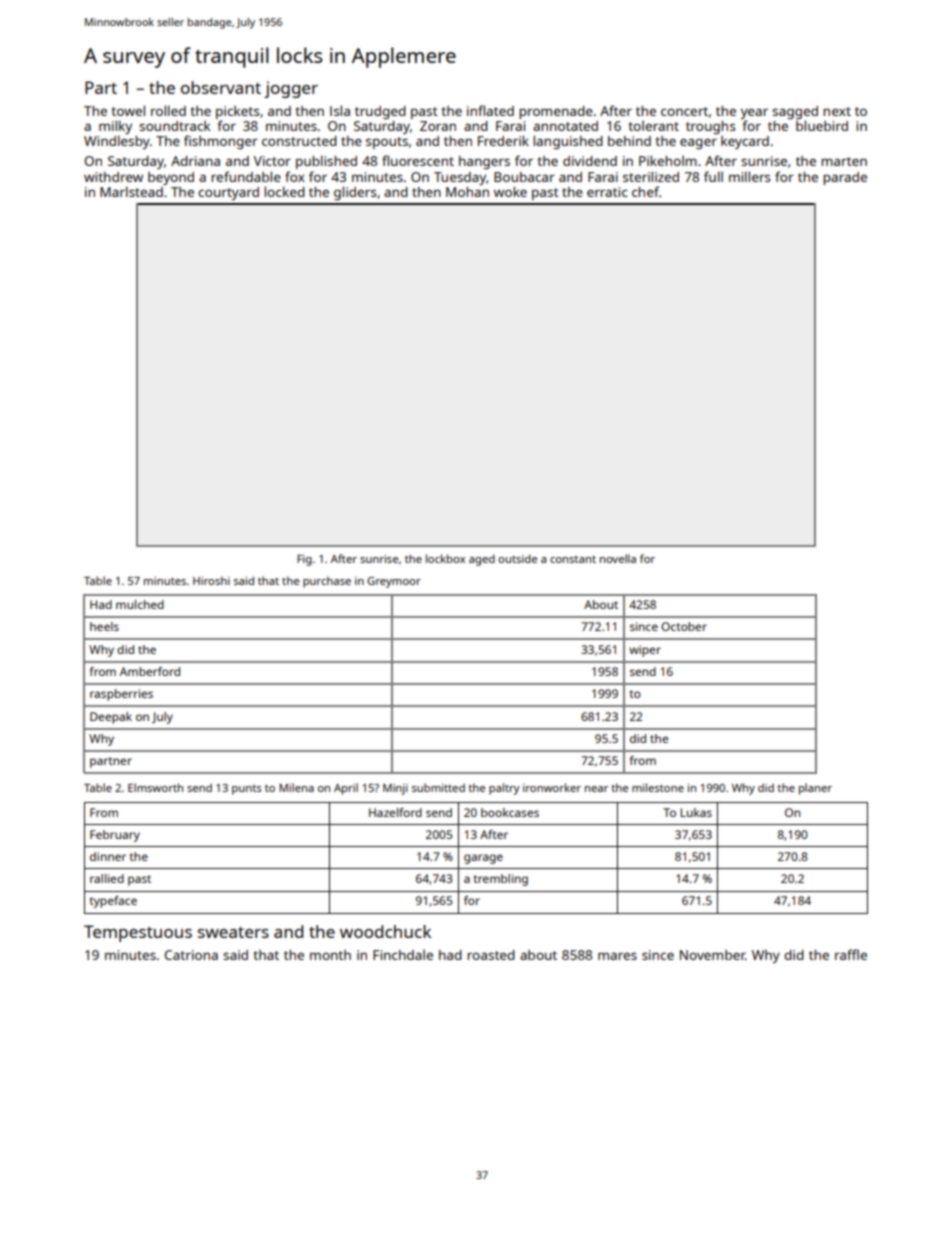 Image resolution: width=952 pixels, height=1233 pixels. What do you see at coordinates (140, 604) in the page?
I see `mulched` at bounding box center [140, 604].
